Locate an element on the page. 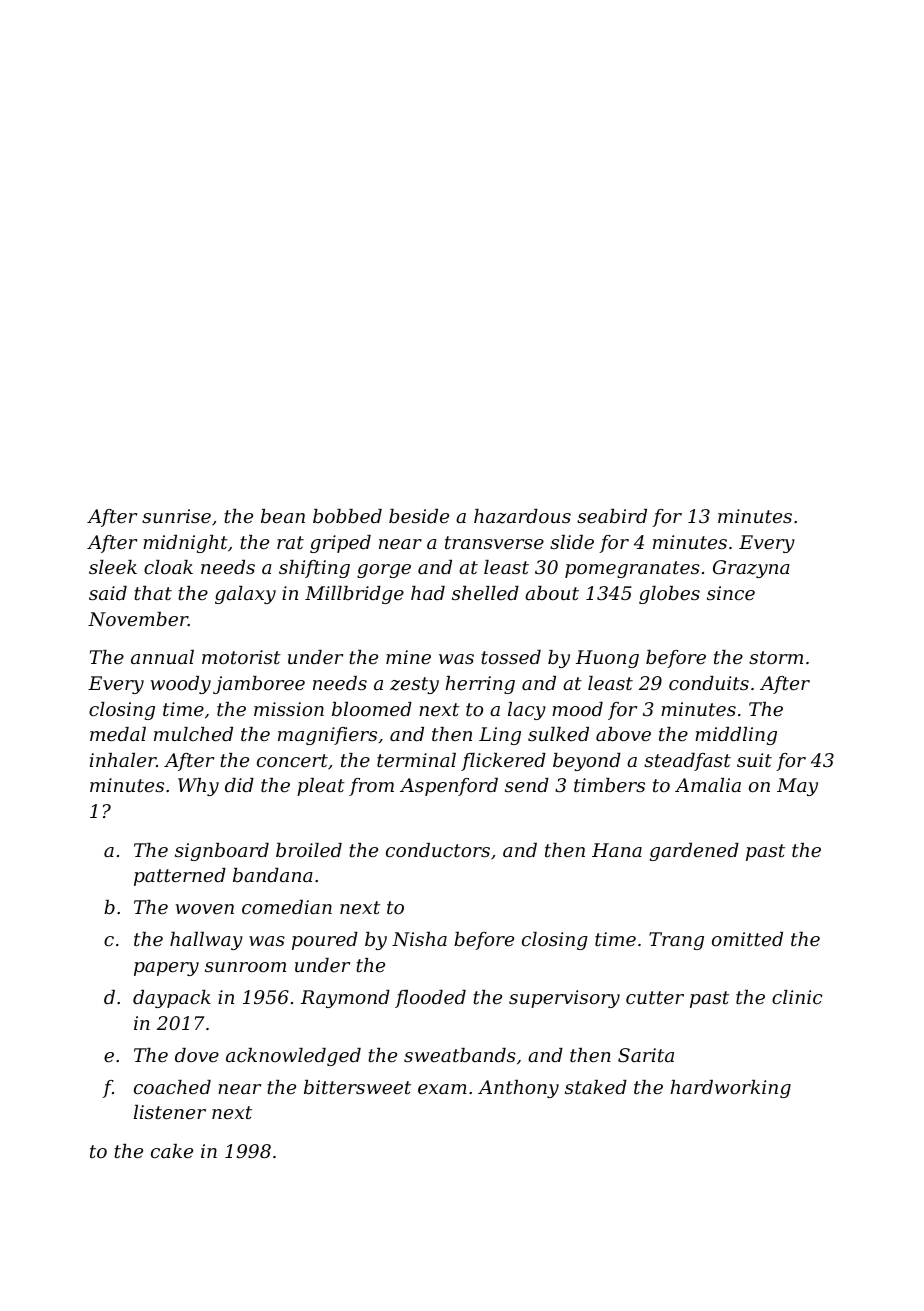  cake is located at coordinates (172, 1151).
